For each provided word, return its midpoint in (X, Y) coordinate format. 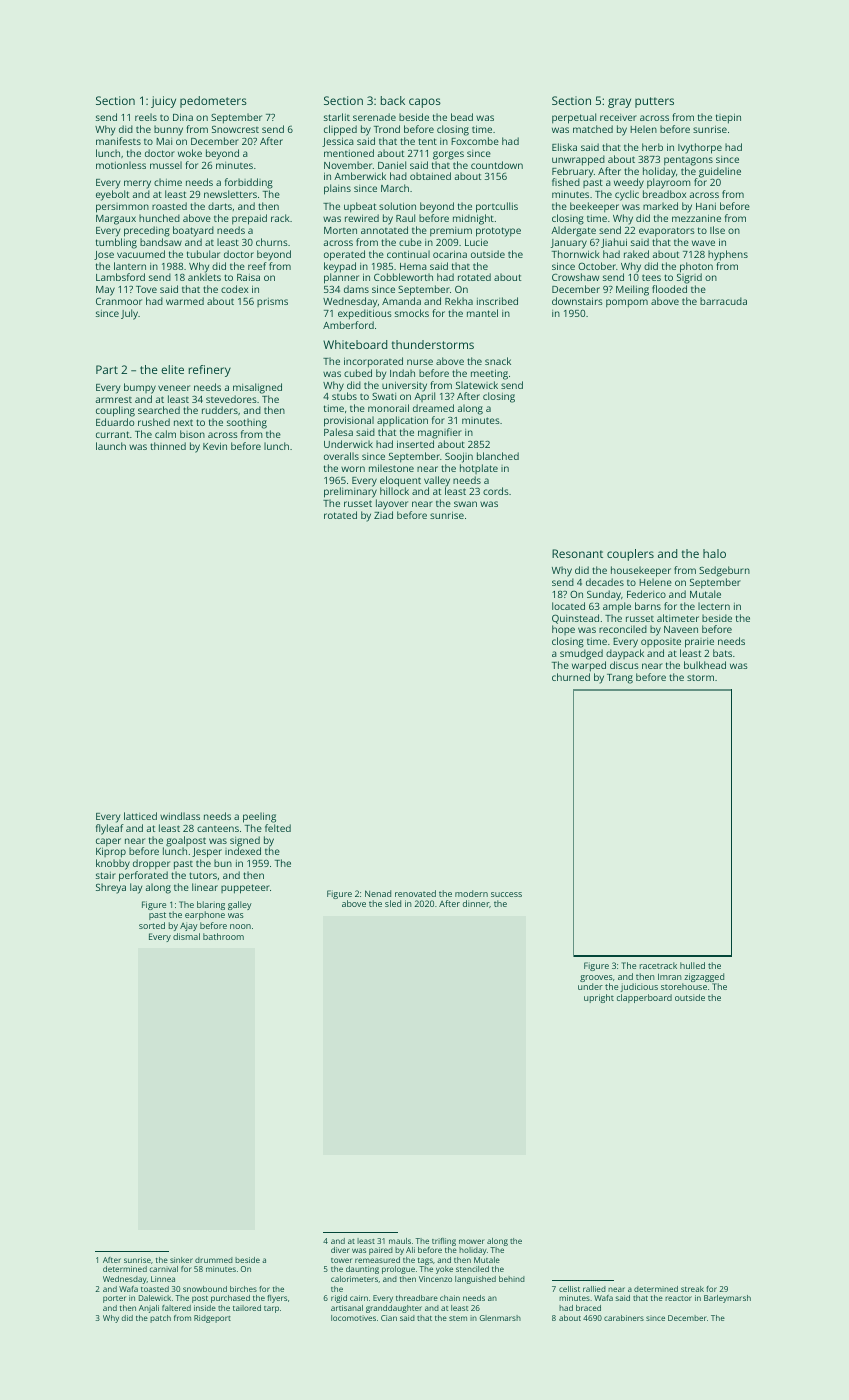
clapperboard (644, 998)
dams (356, 289)
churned (571, 677)
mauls (400, 1241)
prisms (272, 302)
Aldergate (573, 231)
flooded (669, 289)
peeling (259, 817)
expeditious (365, 314)
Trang (620, 679)
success (506, 894)
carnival (163, 1269)
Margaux (116, 220)
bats (722, 653)
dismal (186, 936)
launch (111, 446)
